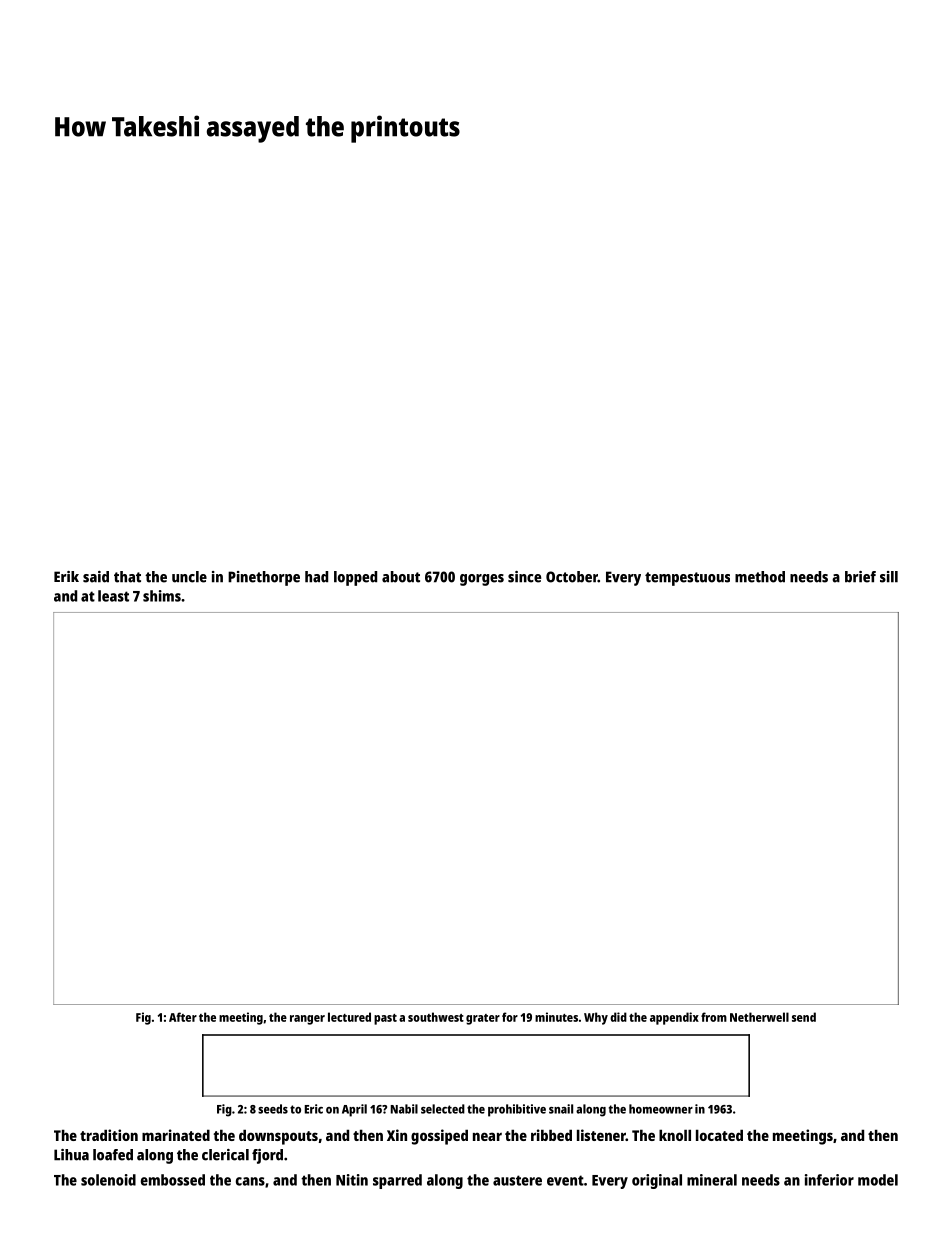 The height and width of the page is (1233, 952). I want to click on cans, so click(250, 1181).
